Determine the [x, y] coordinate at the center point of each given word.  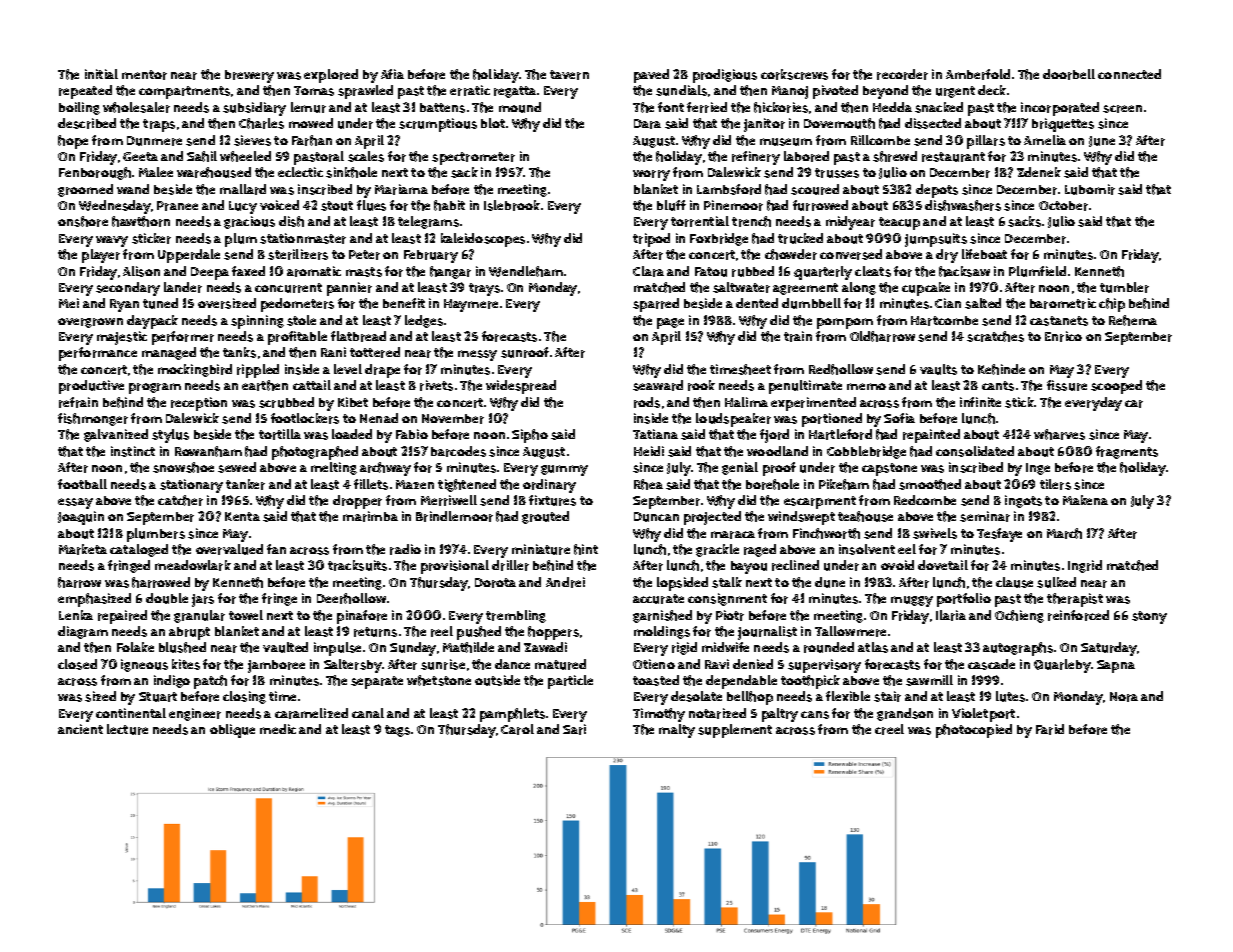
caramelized [311, 713]
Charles [261, 123]
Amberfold [978, 74]
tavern [569, 75]
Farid [1050, 729]
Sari [574, 729]
